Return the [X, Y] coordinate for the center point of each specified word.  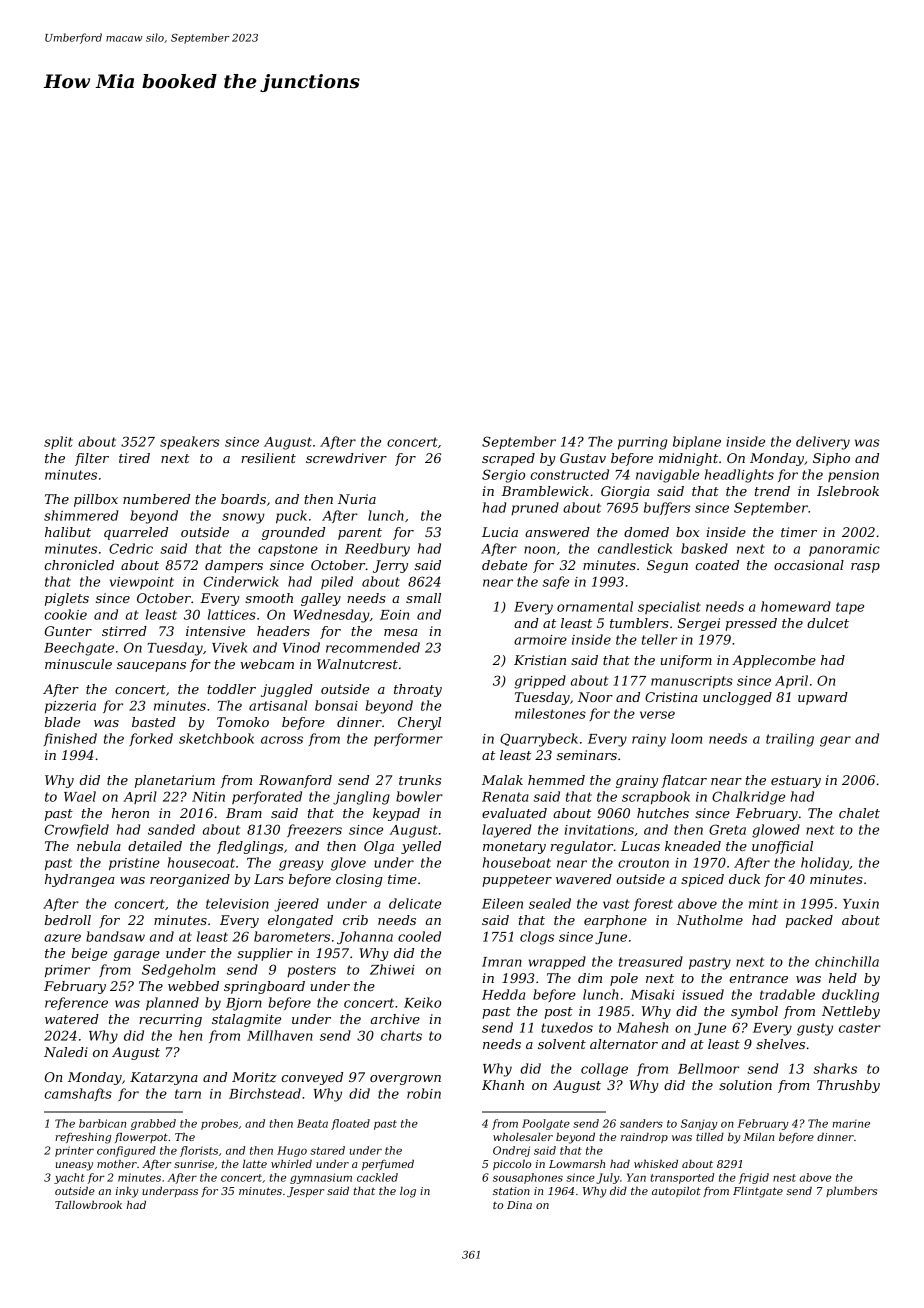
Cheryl [419, 723]
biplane [697, 442]
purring [642, 443]
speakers [189, 442]
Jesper [305, 1192]
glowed [776, 831]
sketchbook [216, 738]
